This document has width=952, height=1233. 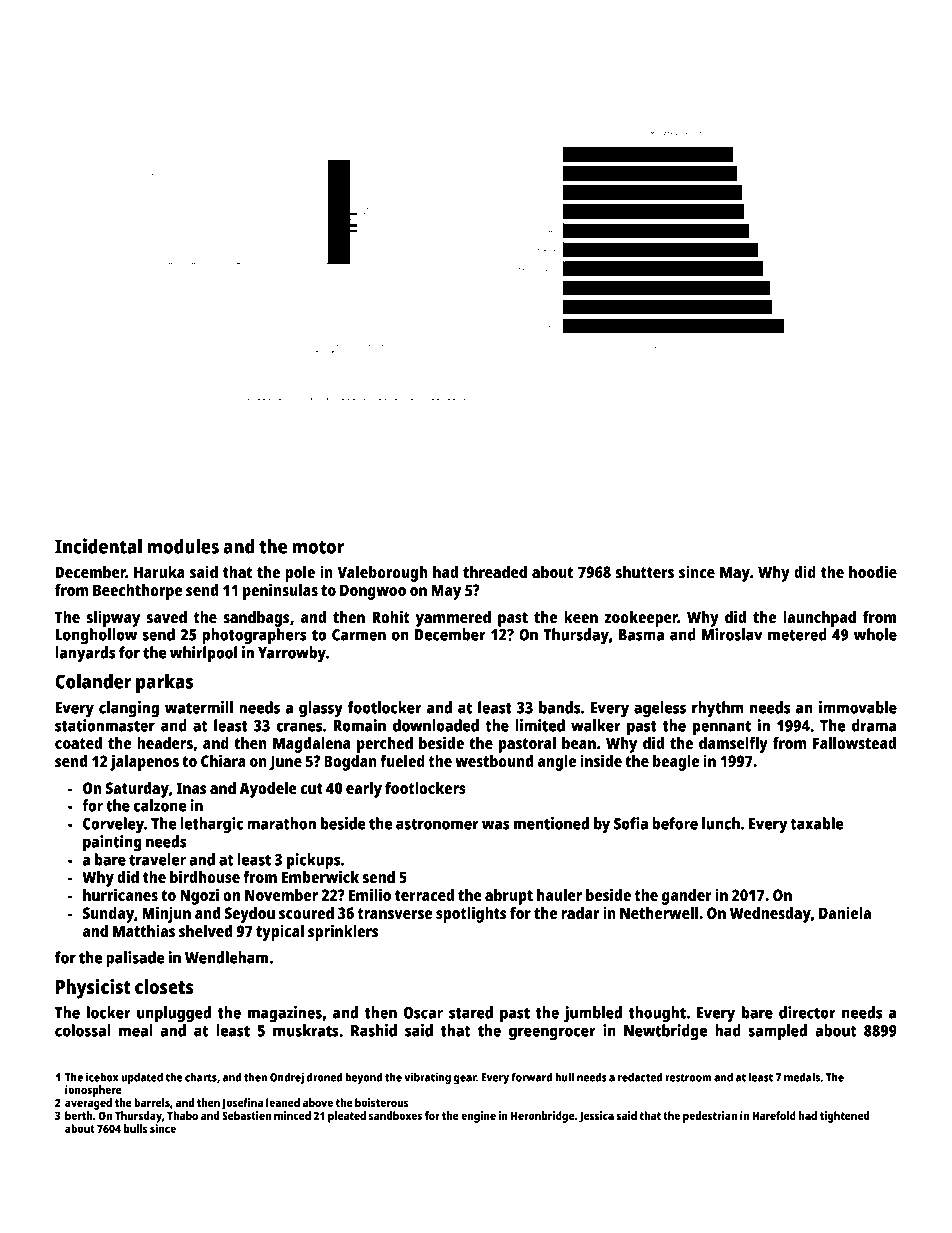 I want to click on modules, so click(x=183, y=546).
